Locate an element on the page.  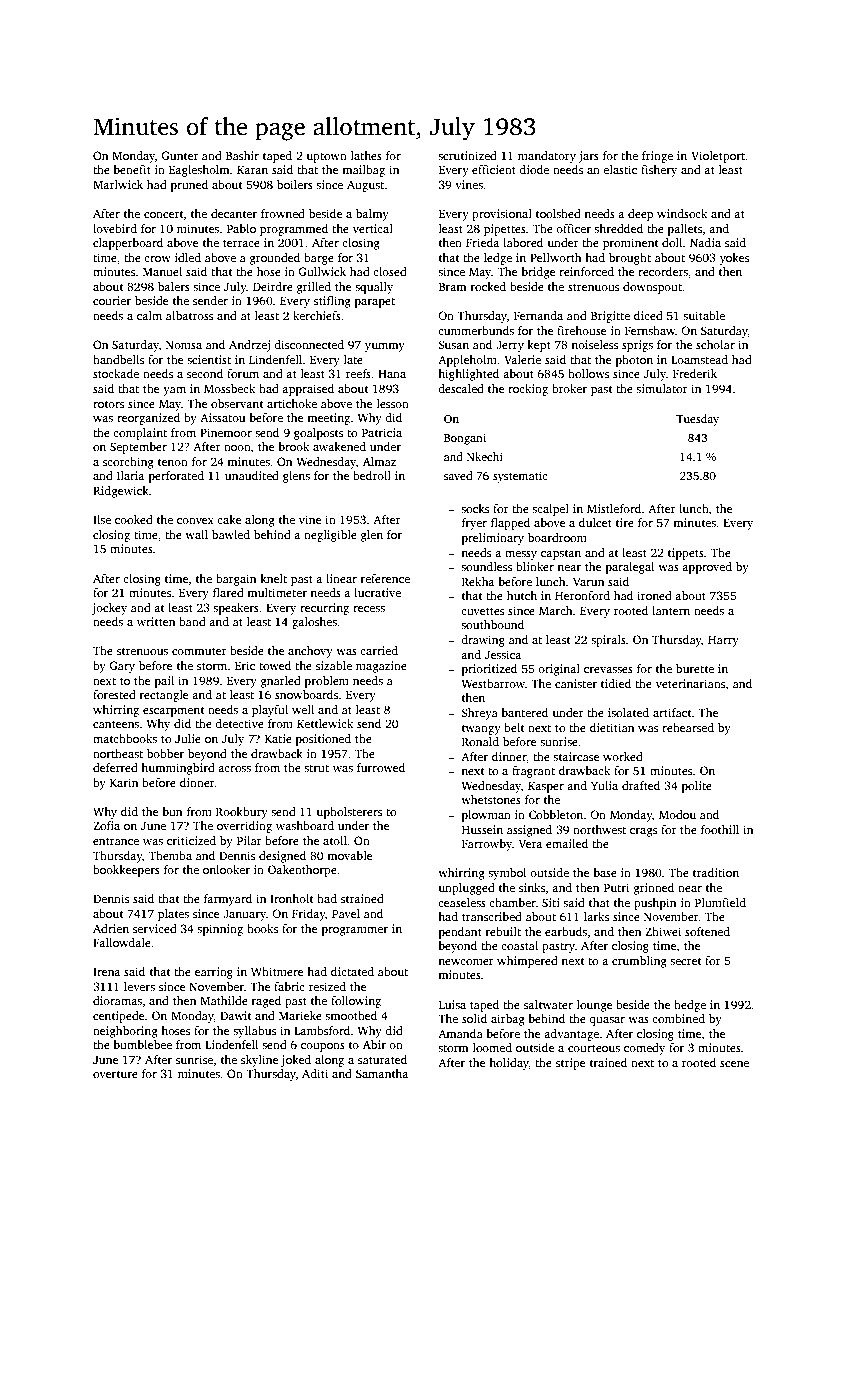
overture is located at coordinates (115, 1074).
